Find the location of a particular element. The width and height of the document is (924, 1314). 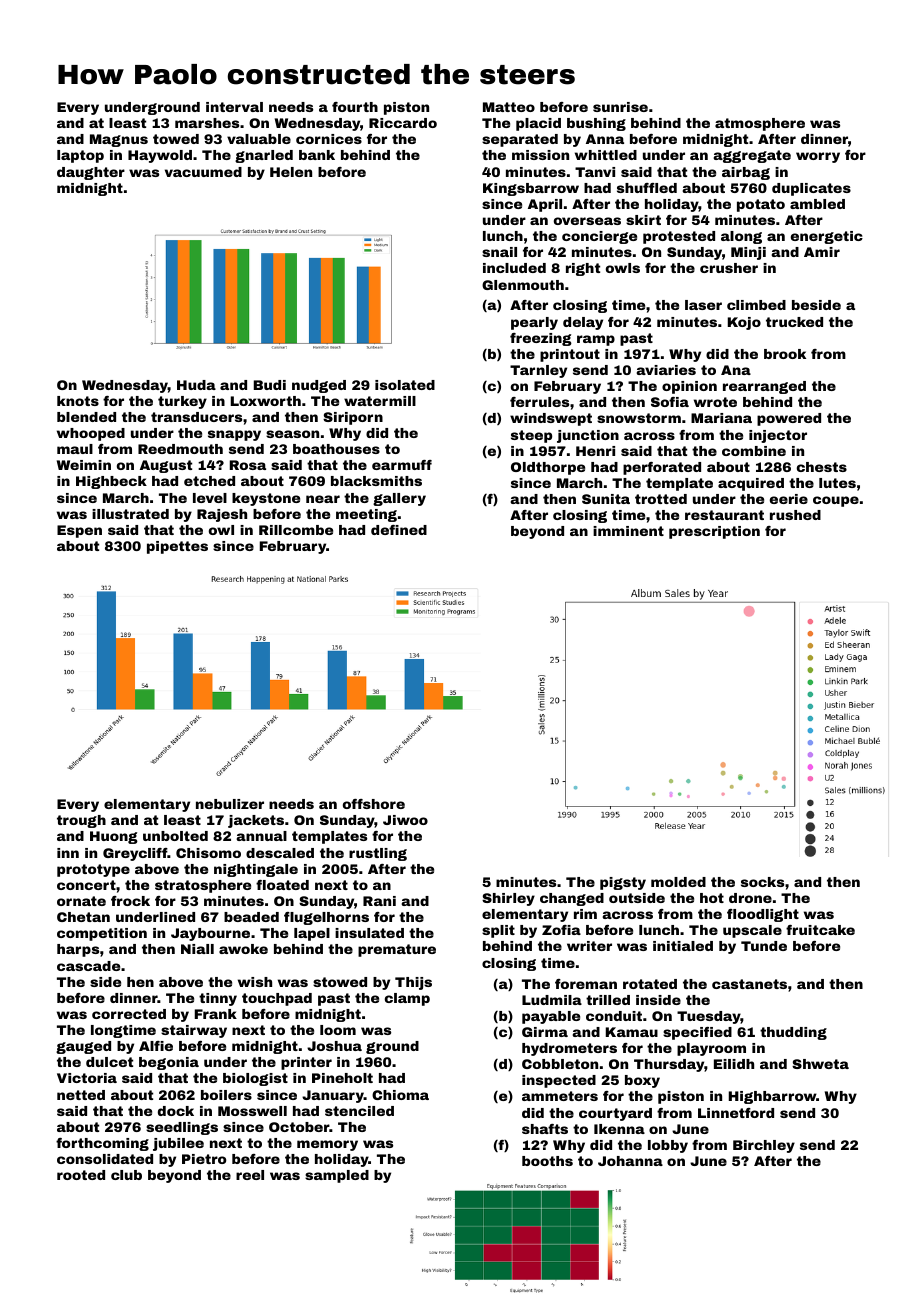

split is located at coordinates (498, 931).
